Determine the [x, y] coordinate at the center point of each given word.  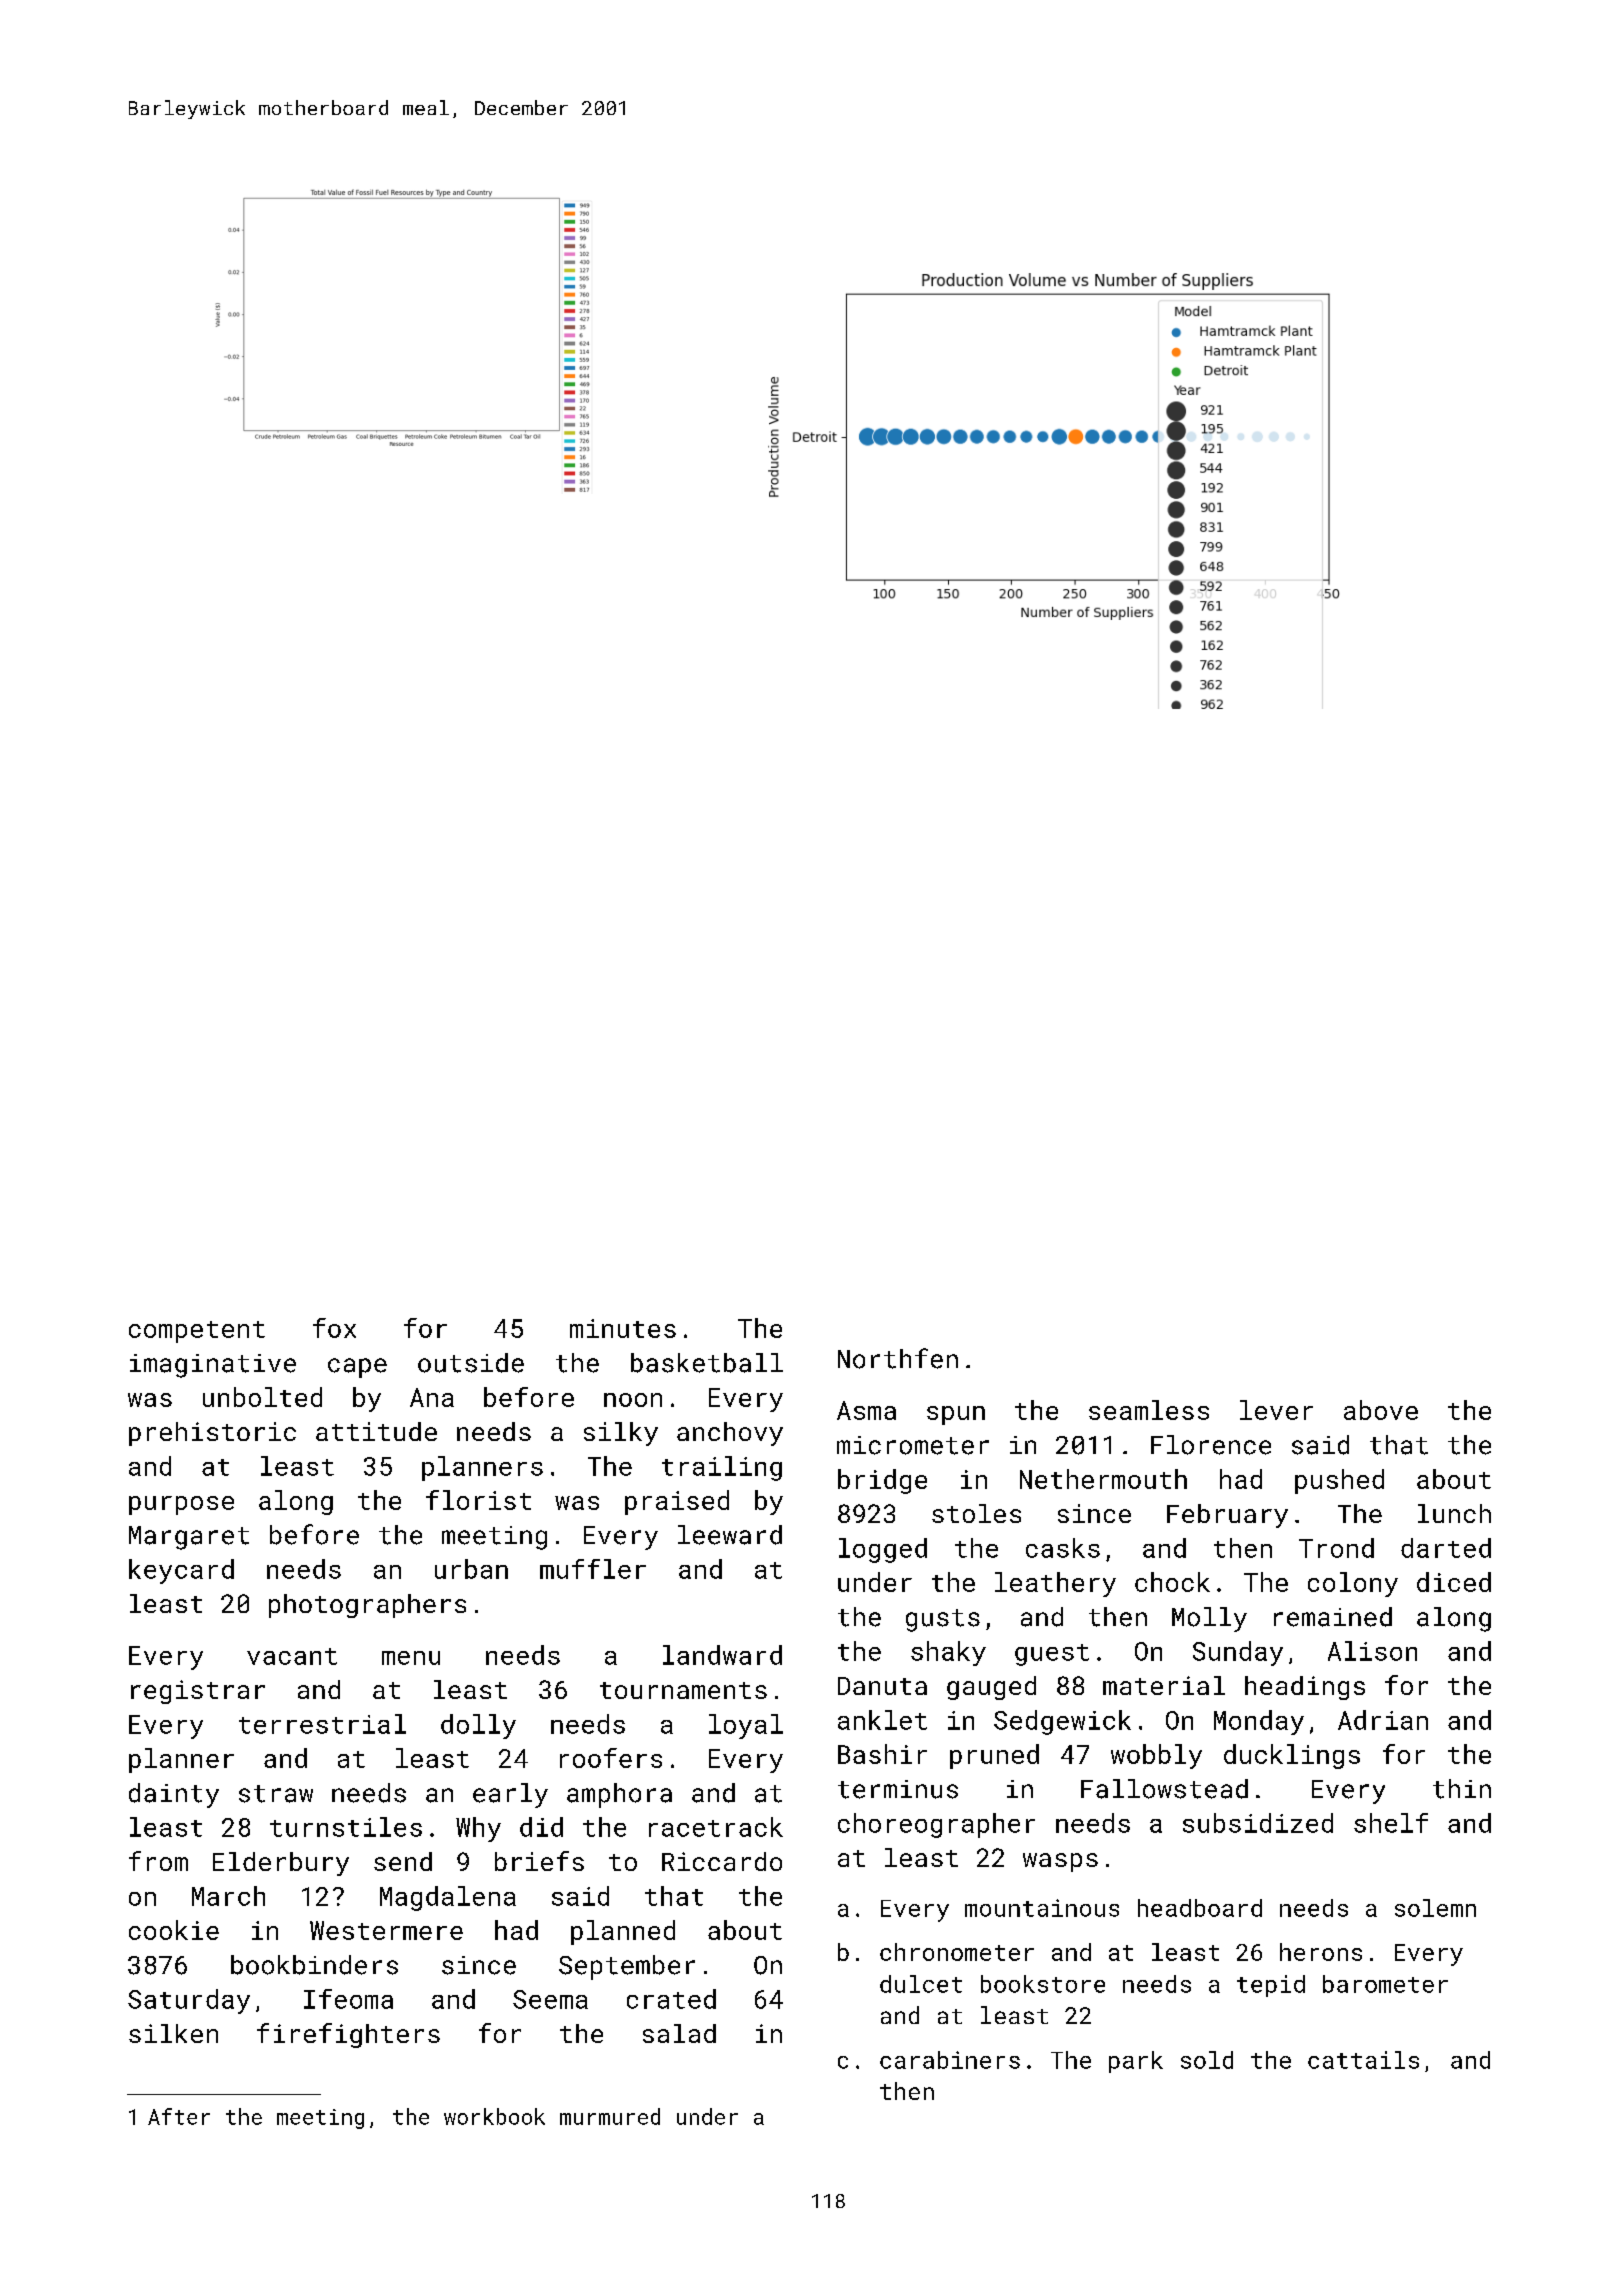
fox [334, 1328]
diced [1454, 1582]
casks [1063, 1548]
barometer [1385, 1984]
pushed [1339, 1481]
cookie [174, 1930]
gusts [943, 1620]
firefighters [348, 2035]
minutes [623, 1328]
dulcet [921, 1984]
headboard [1200, 1908]
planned [623, 1932]
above [1381, 1410]
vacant [292, 1656]
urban [471, 1569]
